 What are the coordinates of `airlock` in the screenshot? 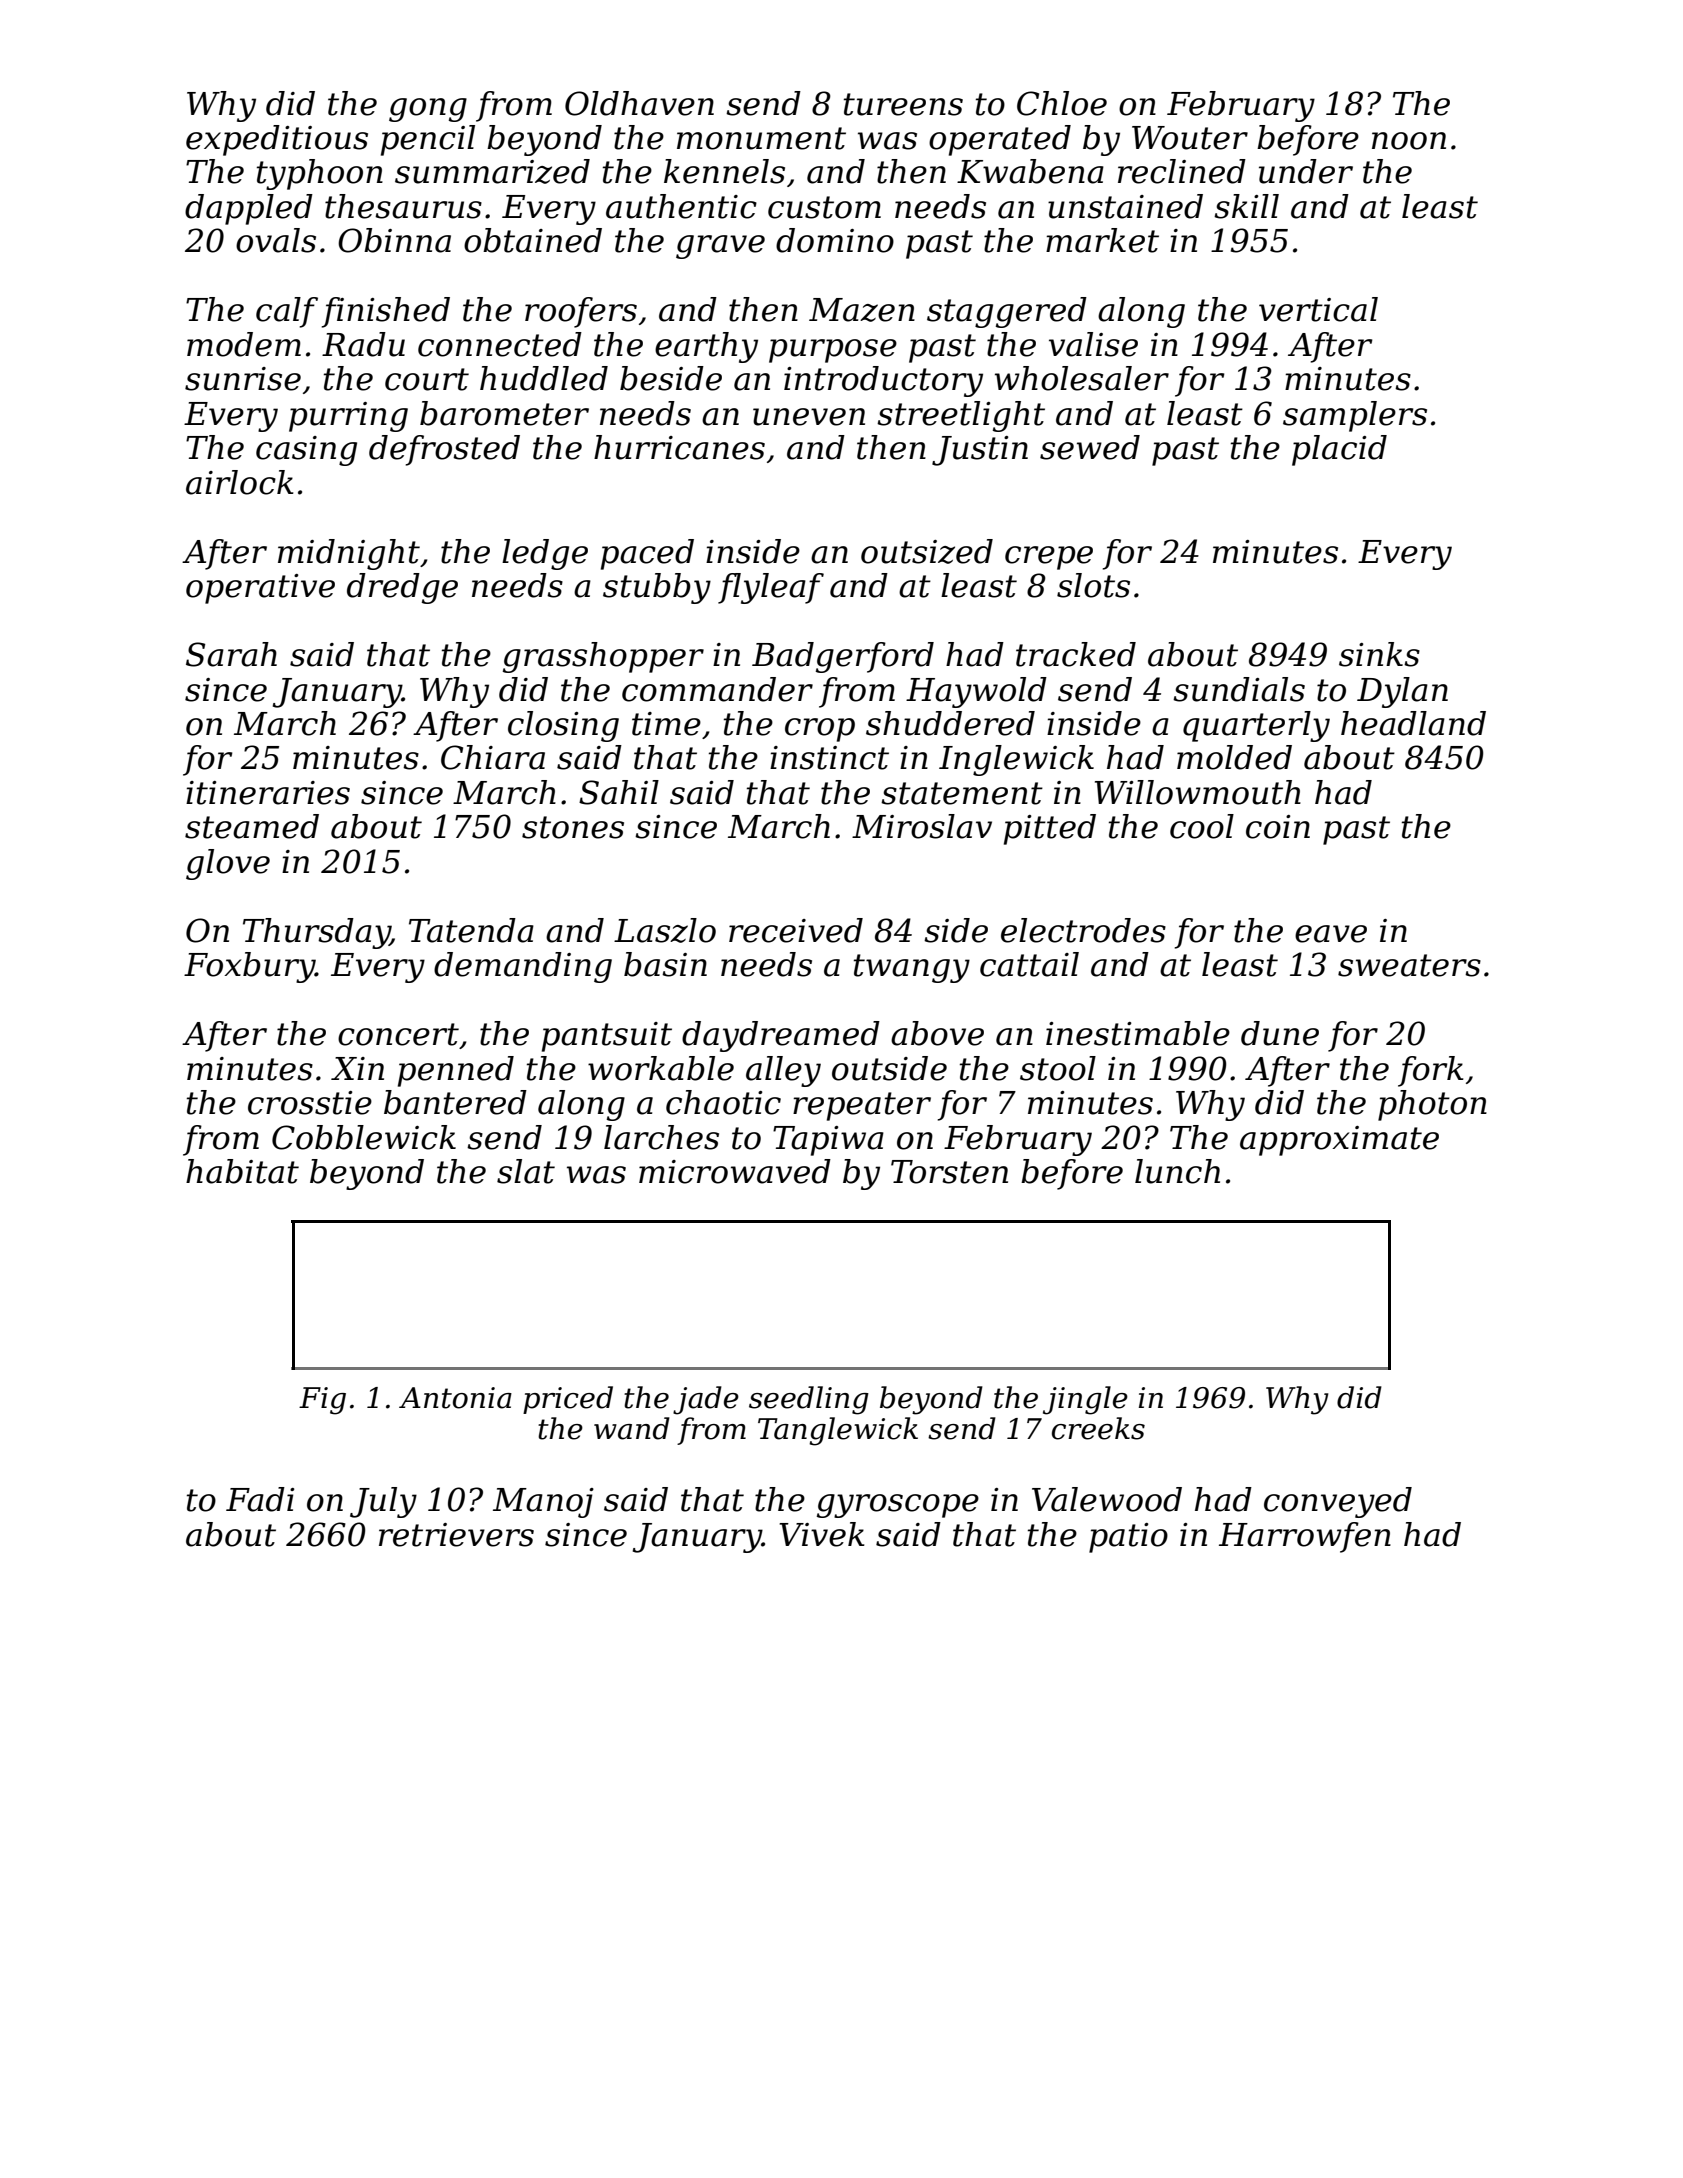 It's located at (239, 482).
